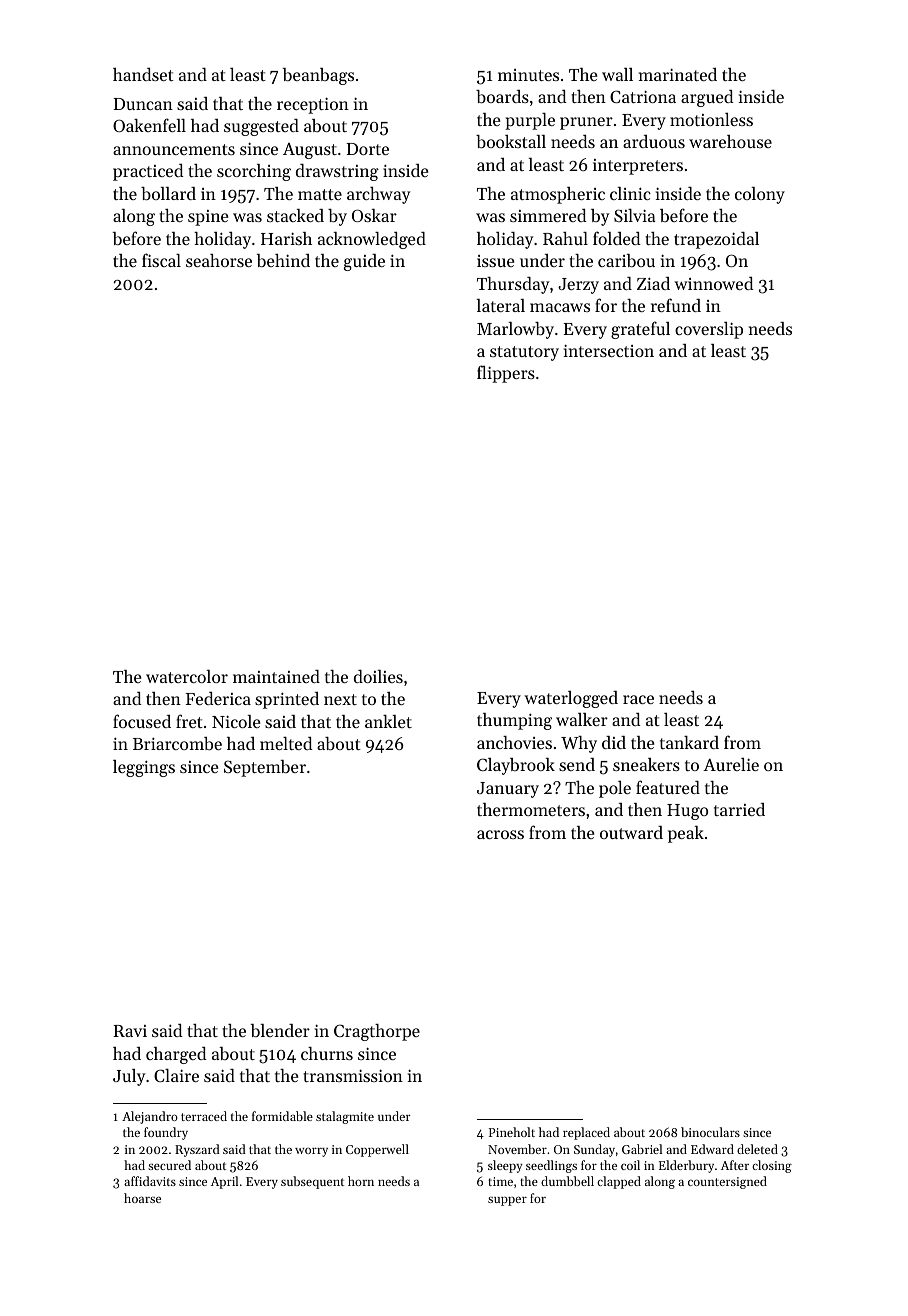 The height and width of the screenshot is (1316, 908). I want to click on flippers, so click(506, 374).
